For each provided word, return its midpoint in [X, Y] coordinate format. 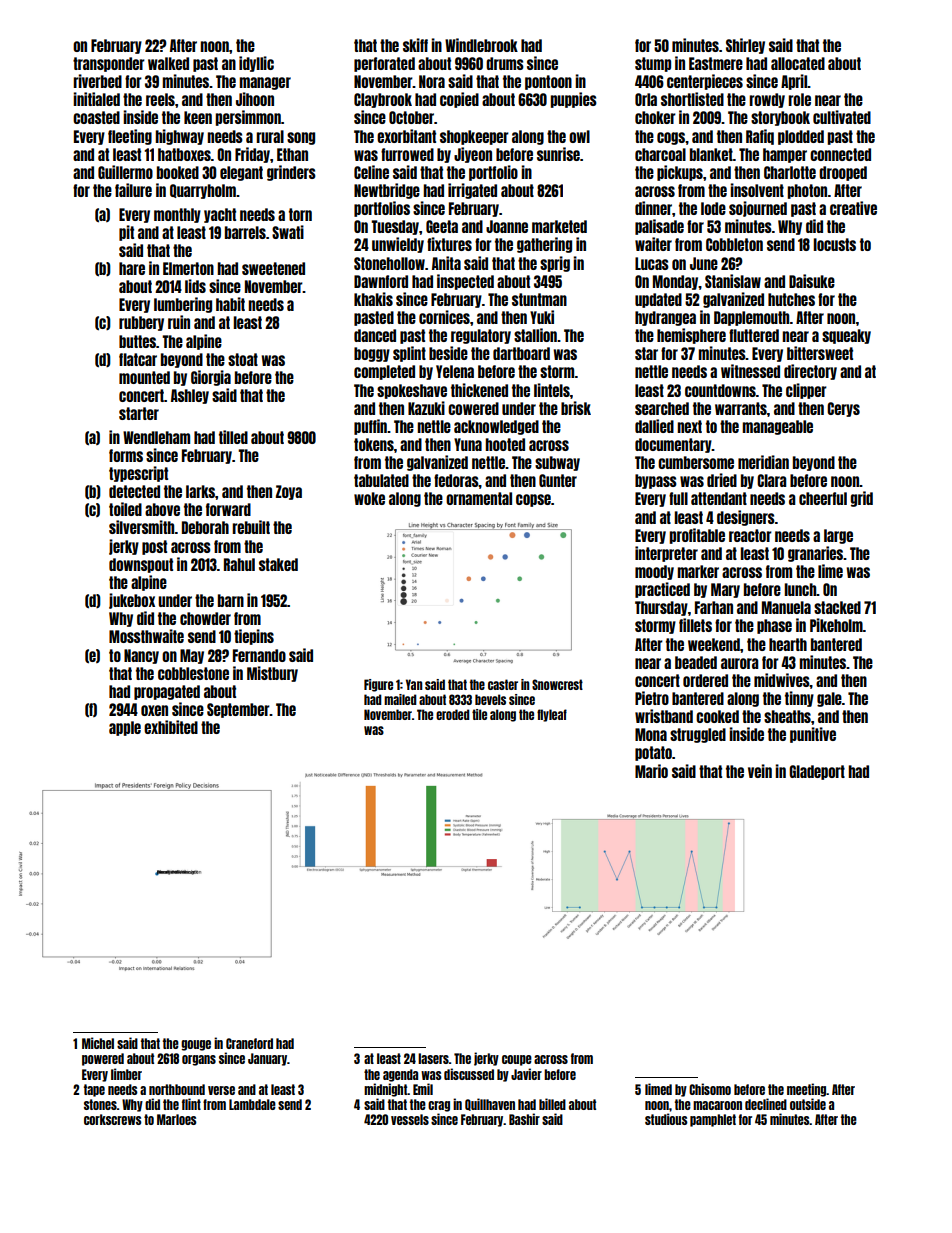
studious [666, 1119]
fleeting [130, 137]
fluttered [754, 335]
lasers [433, 1058]
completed [384, 372]
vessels [410, 1119]
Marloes [177, 1119]
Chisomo [710, 1089]
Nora [432, 81]
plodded [801, 137]
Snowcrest [557, 684]
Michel [98, 1043]
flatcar [138, 359]
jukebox [132, 601]
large [838, 536]
